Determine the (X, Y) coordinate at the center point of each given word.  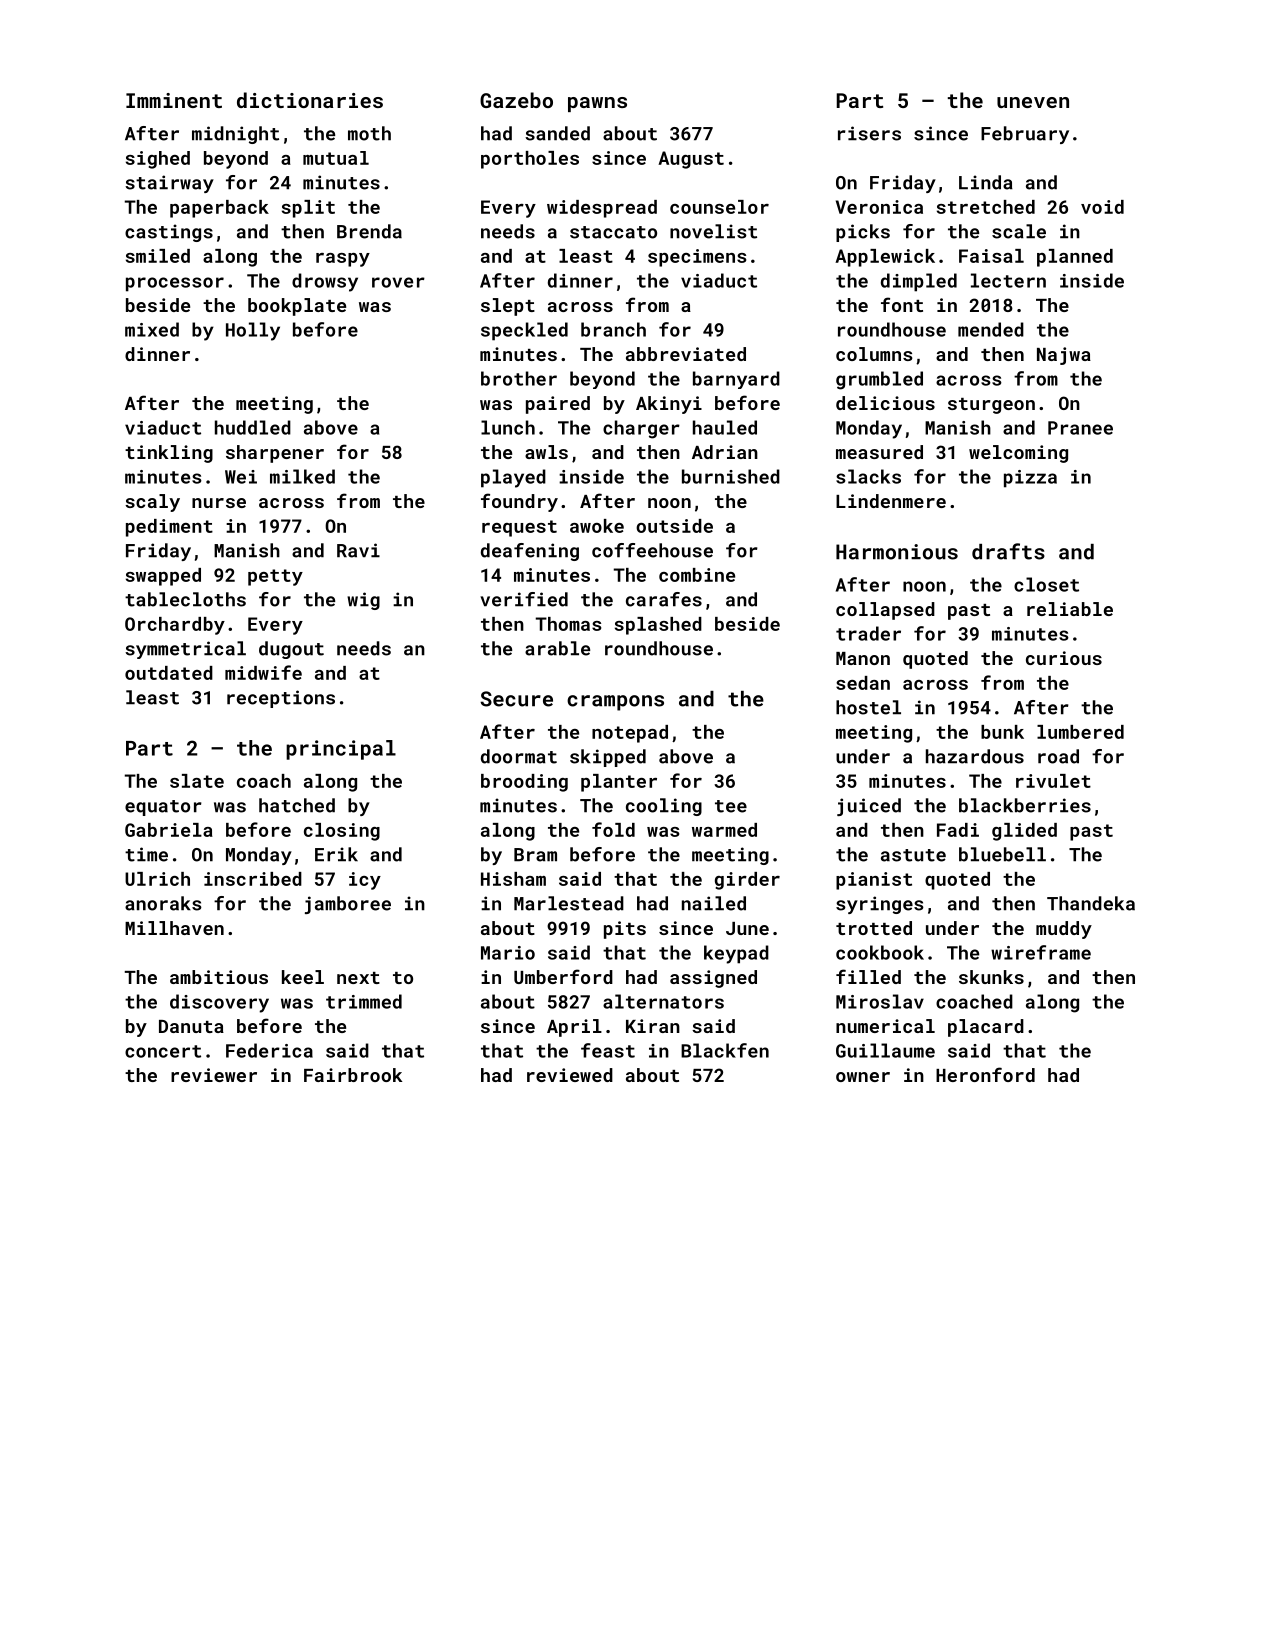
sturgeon (991, 406)
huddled (253, 427)
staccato (613, 232)
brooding (524, 783)
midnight (235, 135)
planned (1075, 258)
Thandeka (1091, 903)
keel (303, 977)
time (146, 854)
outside (674, 526)
